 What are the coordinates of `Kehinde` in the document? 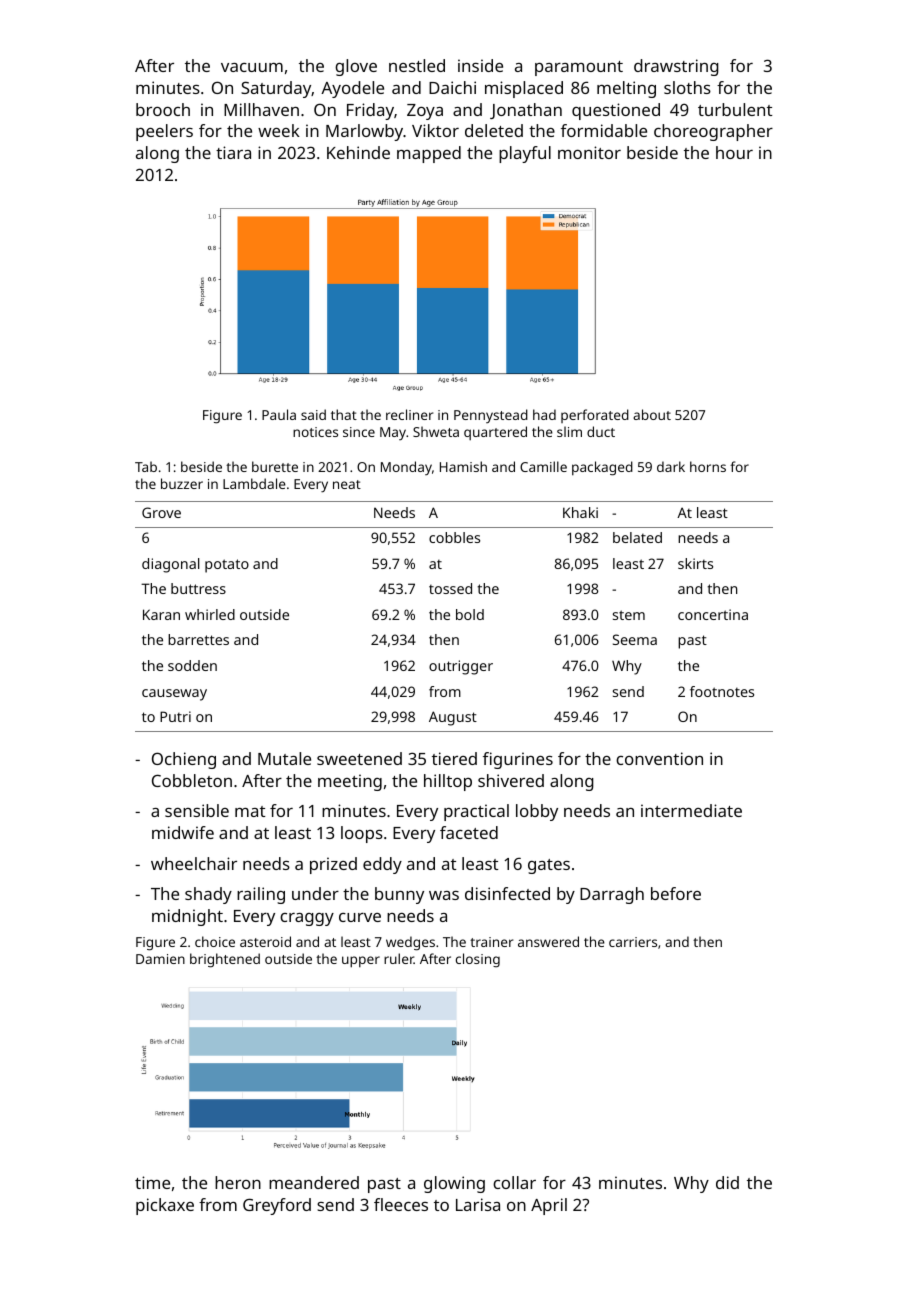 It's located at (358, 152).
